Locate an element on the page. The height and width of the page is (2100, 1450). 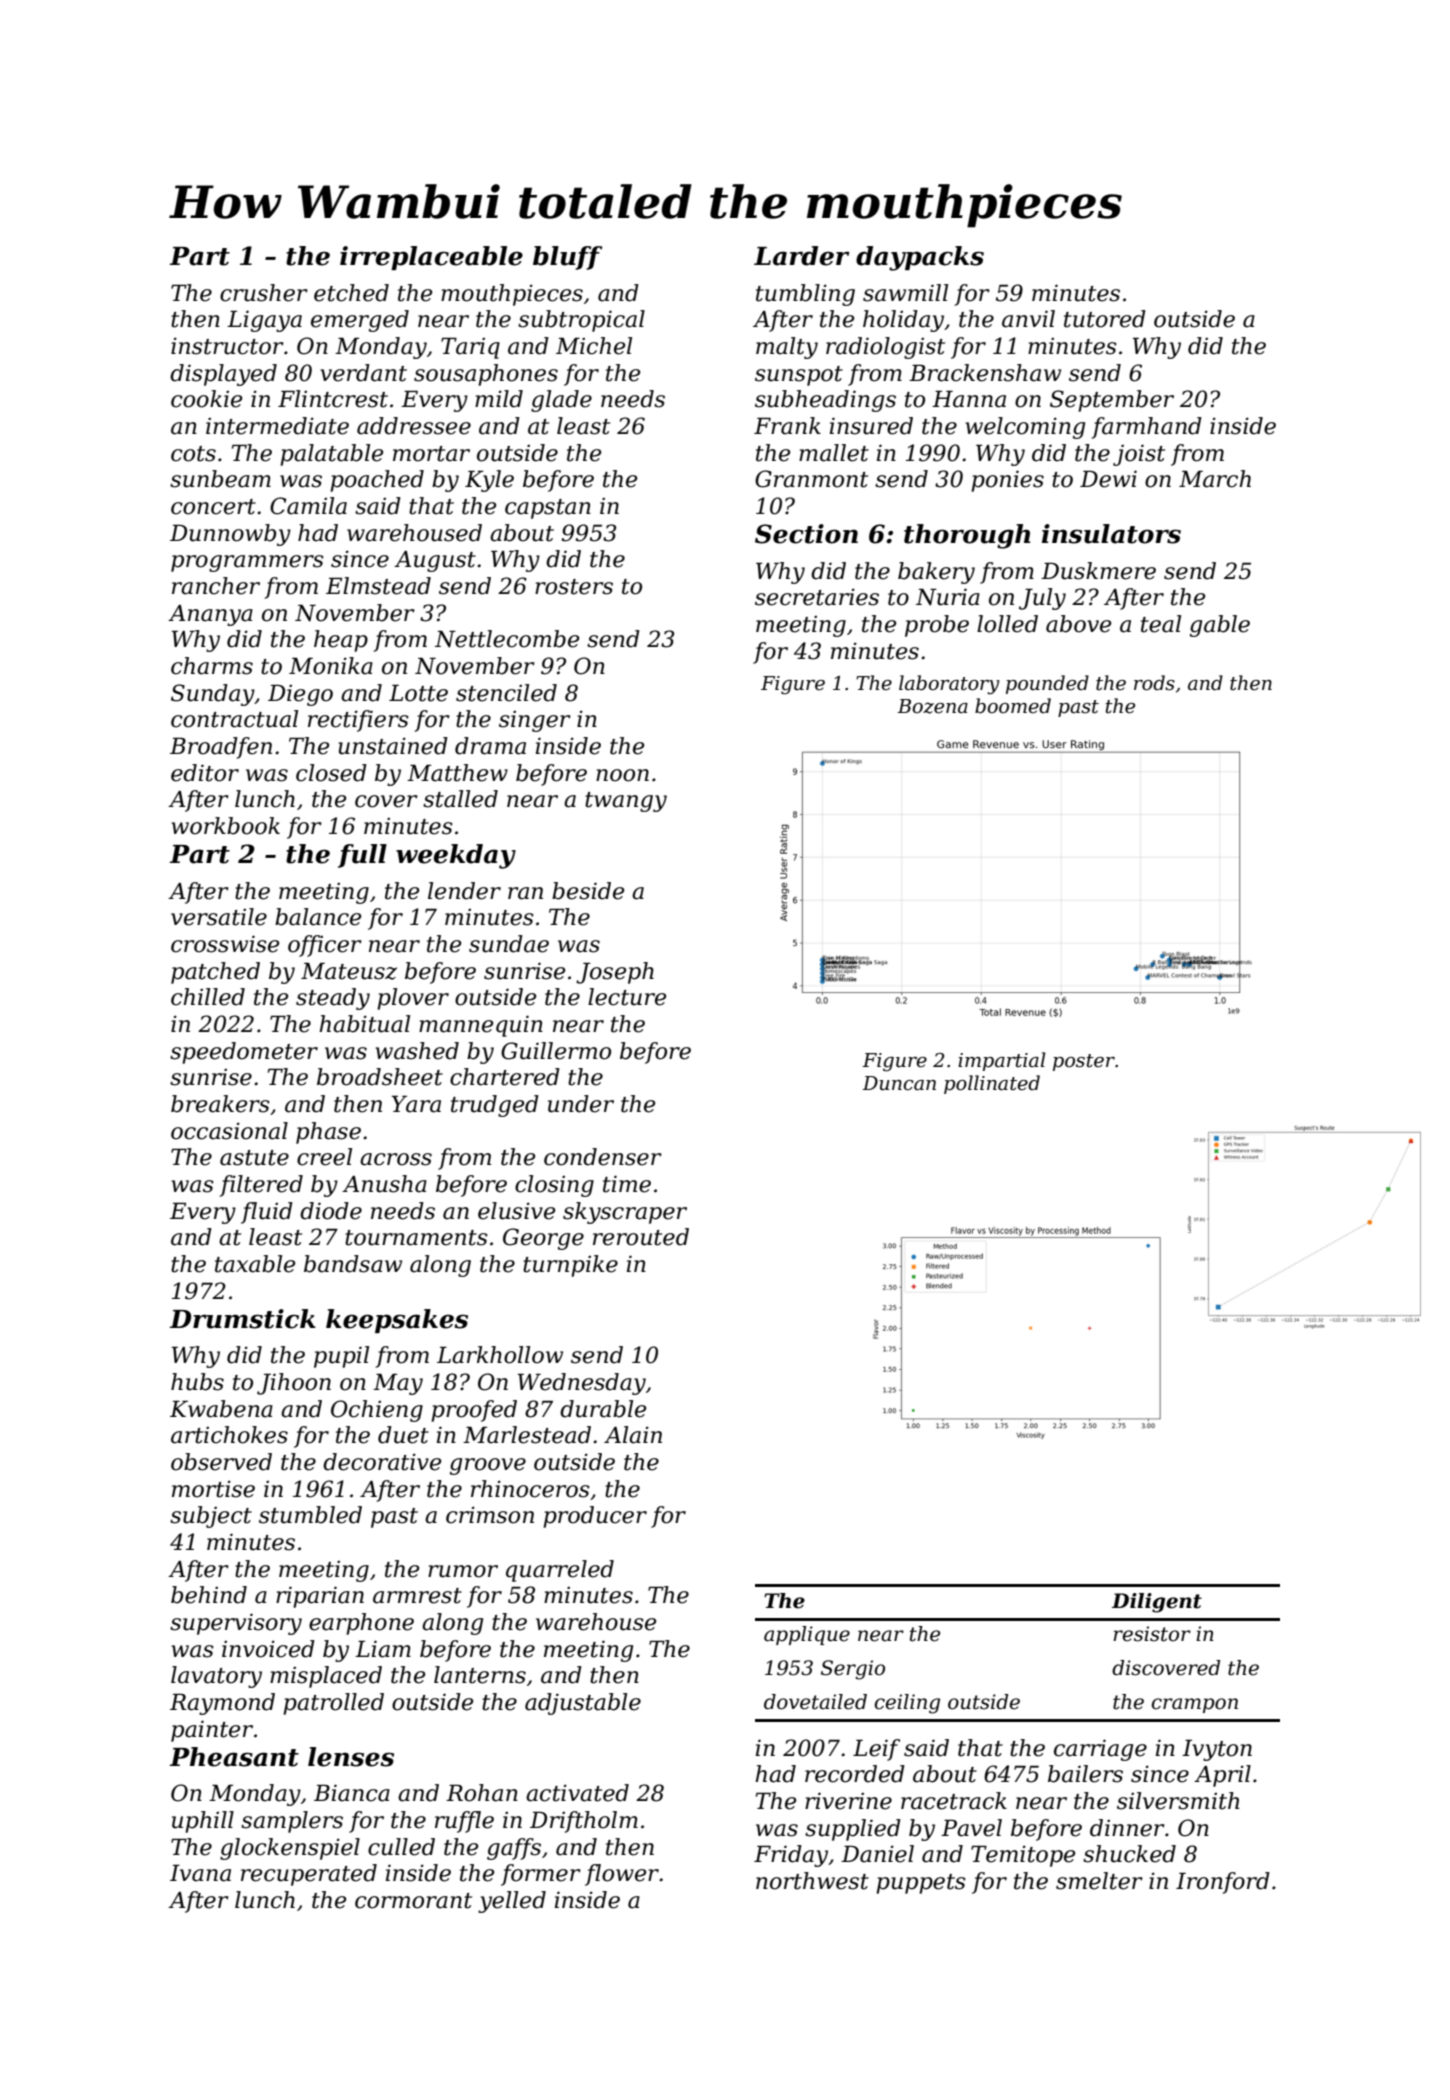
Granmont is located at coordinates (811, 479).
